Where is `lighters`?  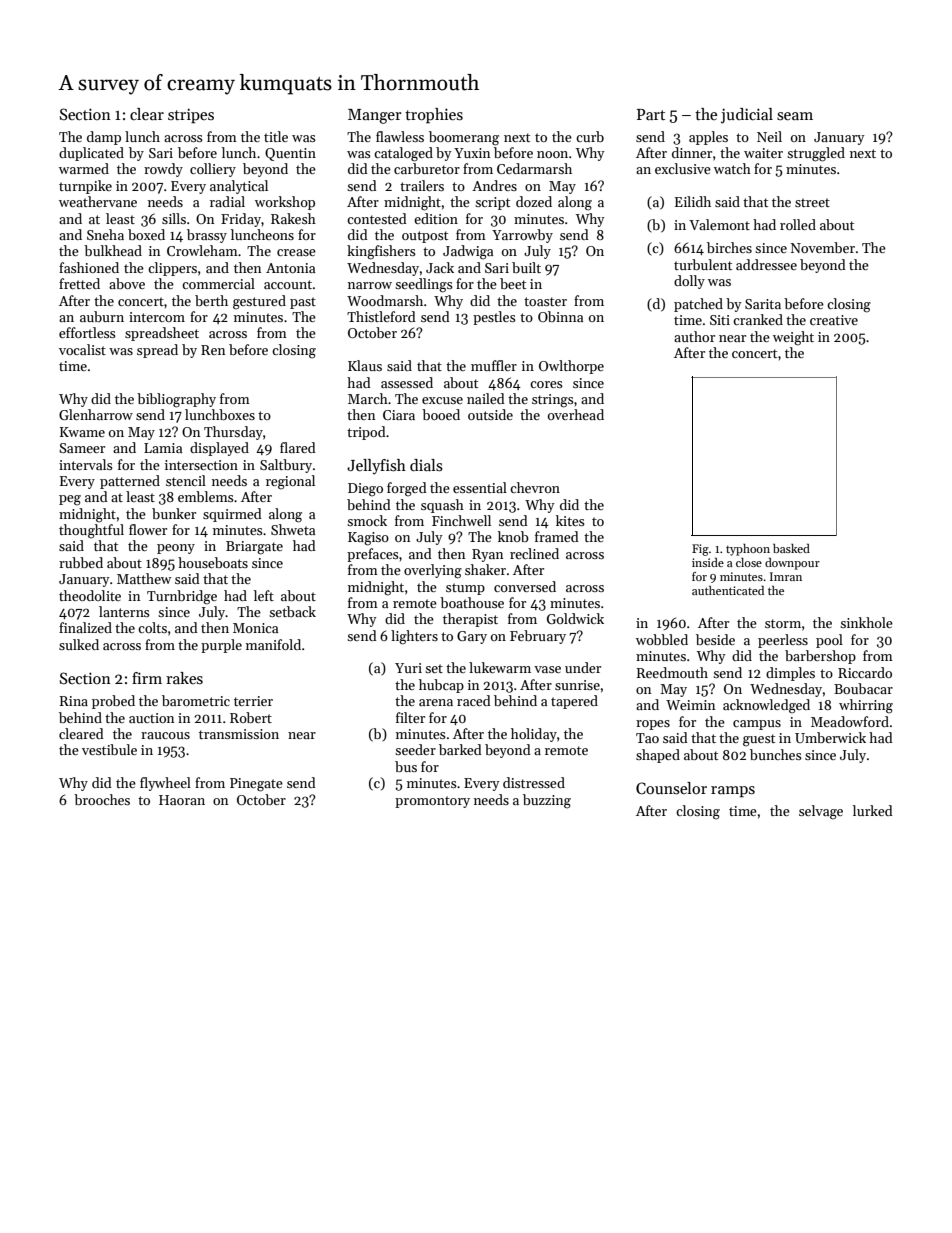 lighters is located at coordinates (414, 637).
